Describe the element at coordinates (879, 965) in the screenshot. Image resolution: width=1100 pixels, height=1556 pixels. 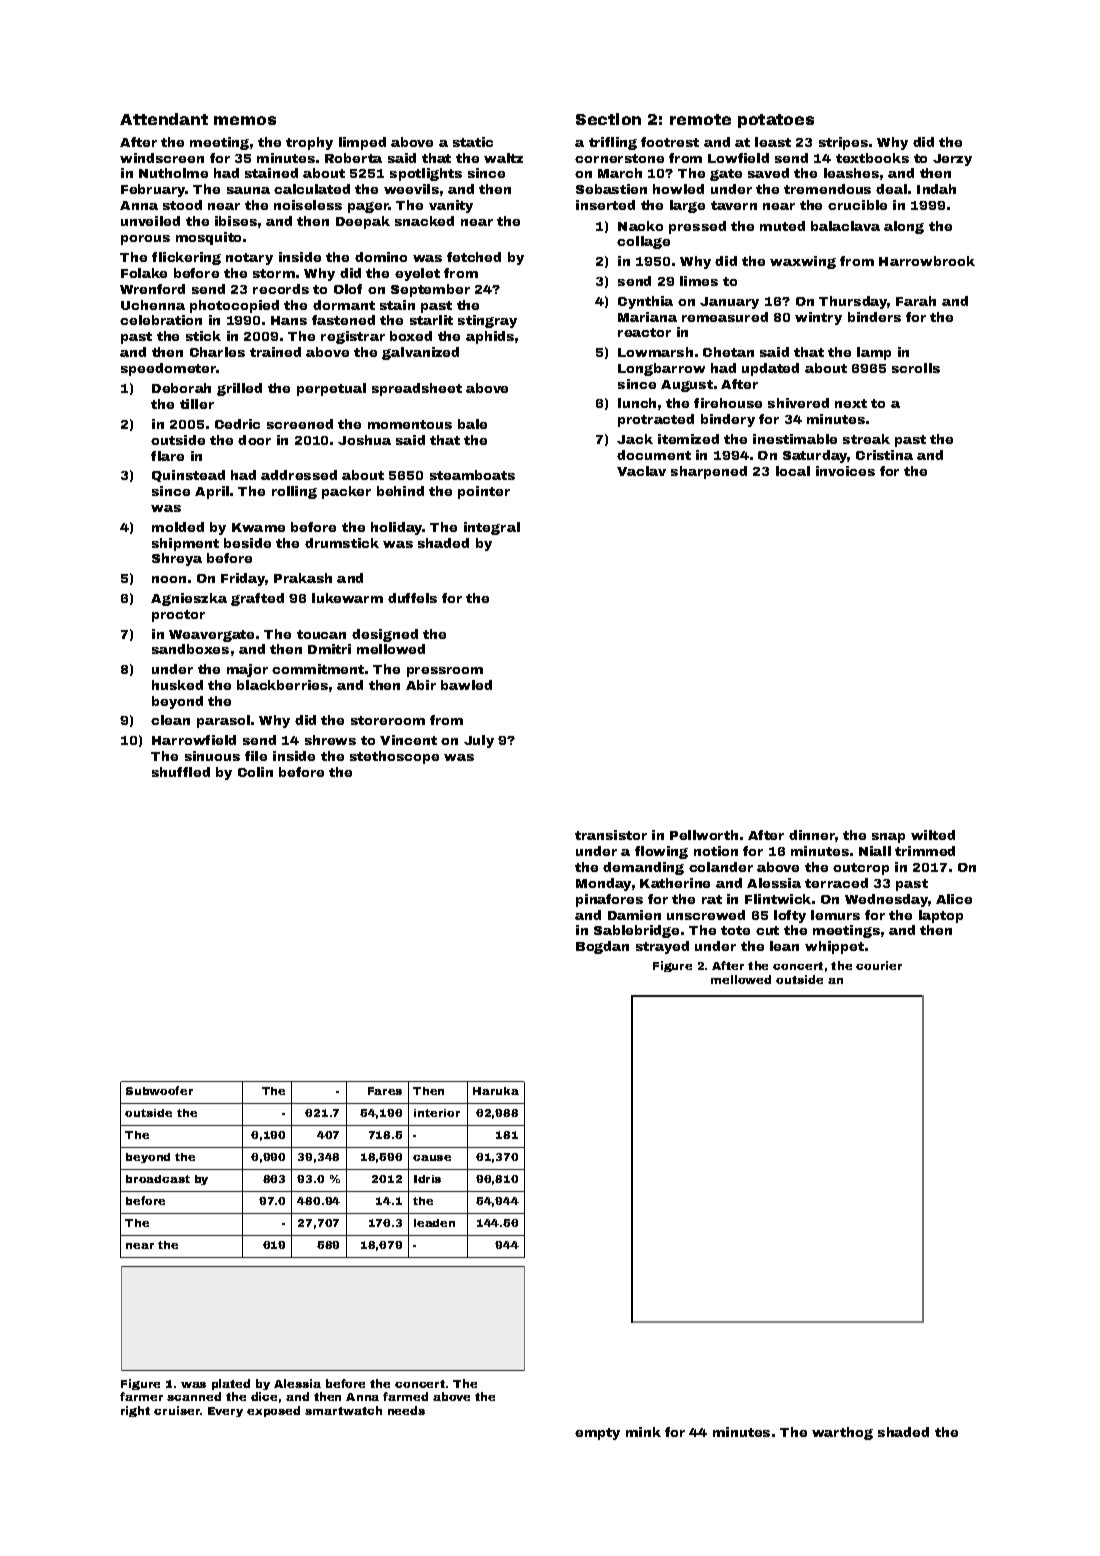
I see `courier` at that location.
